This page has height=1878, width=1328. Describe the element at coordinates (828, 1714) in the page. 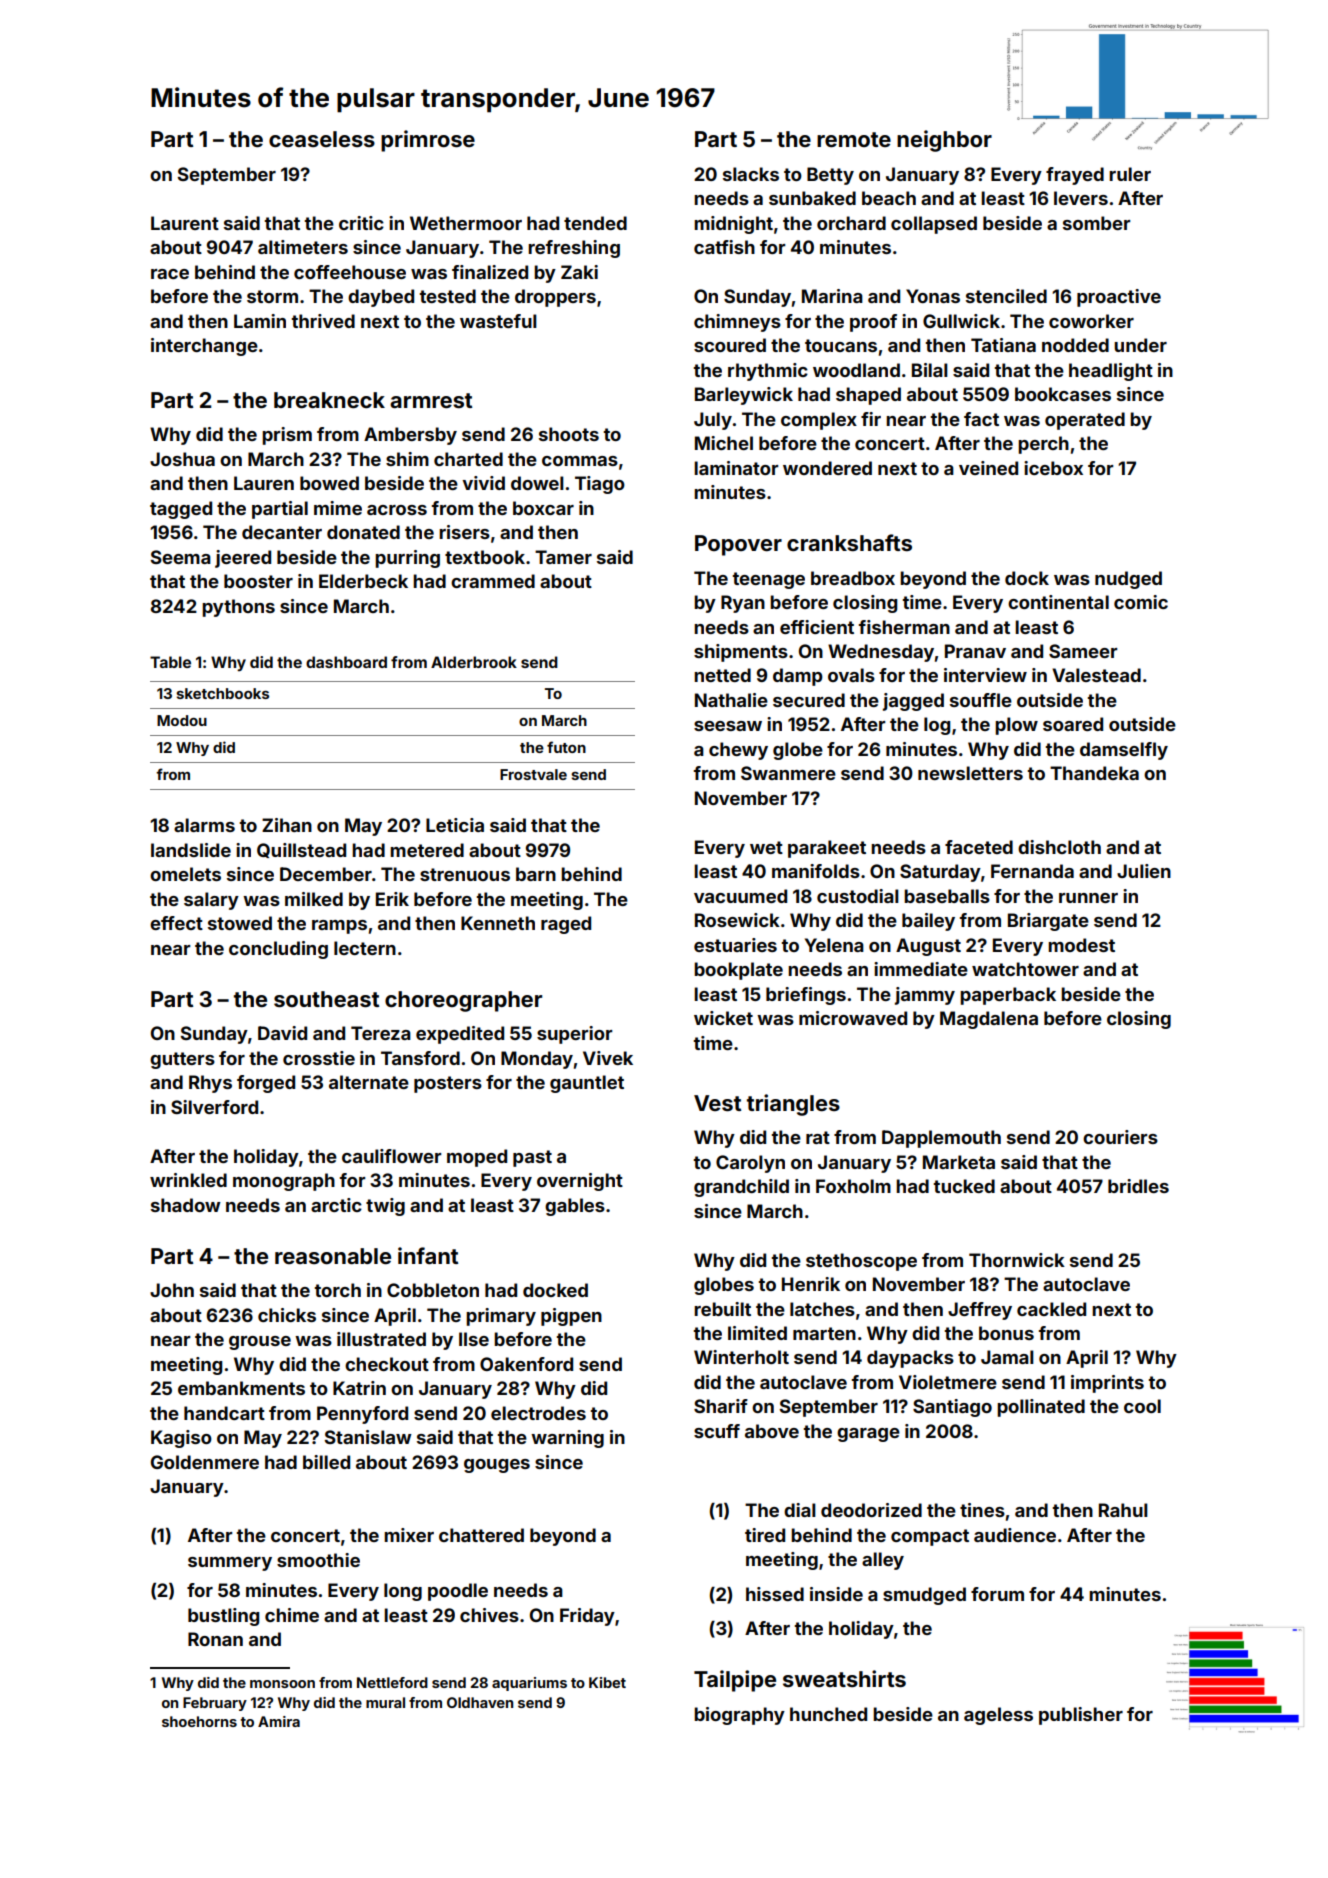

I see `hunched` at that location.
